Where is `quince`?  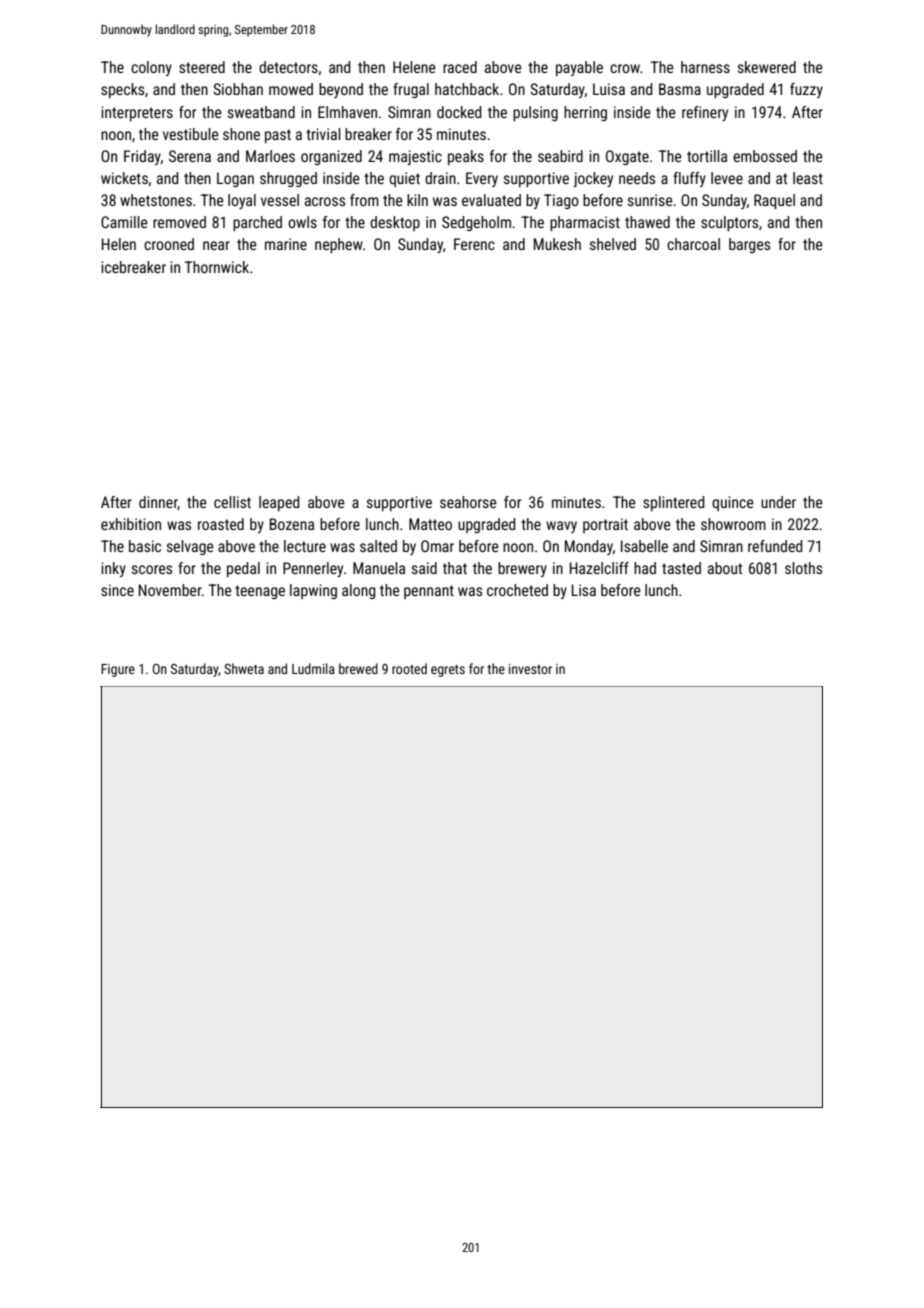 quince is located at coordinates (733, 503).
